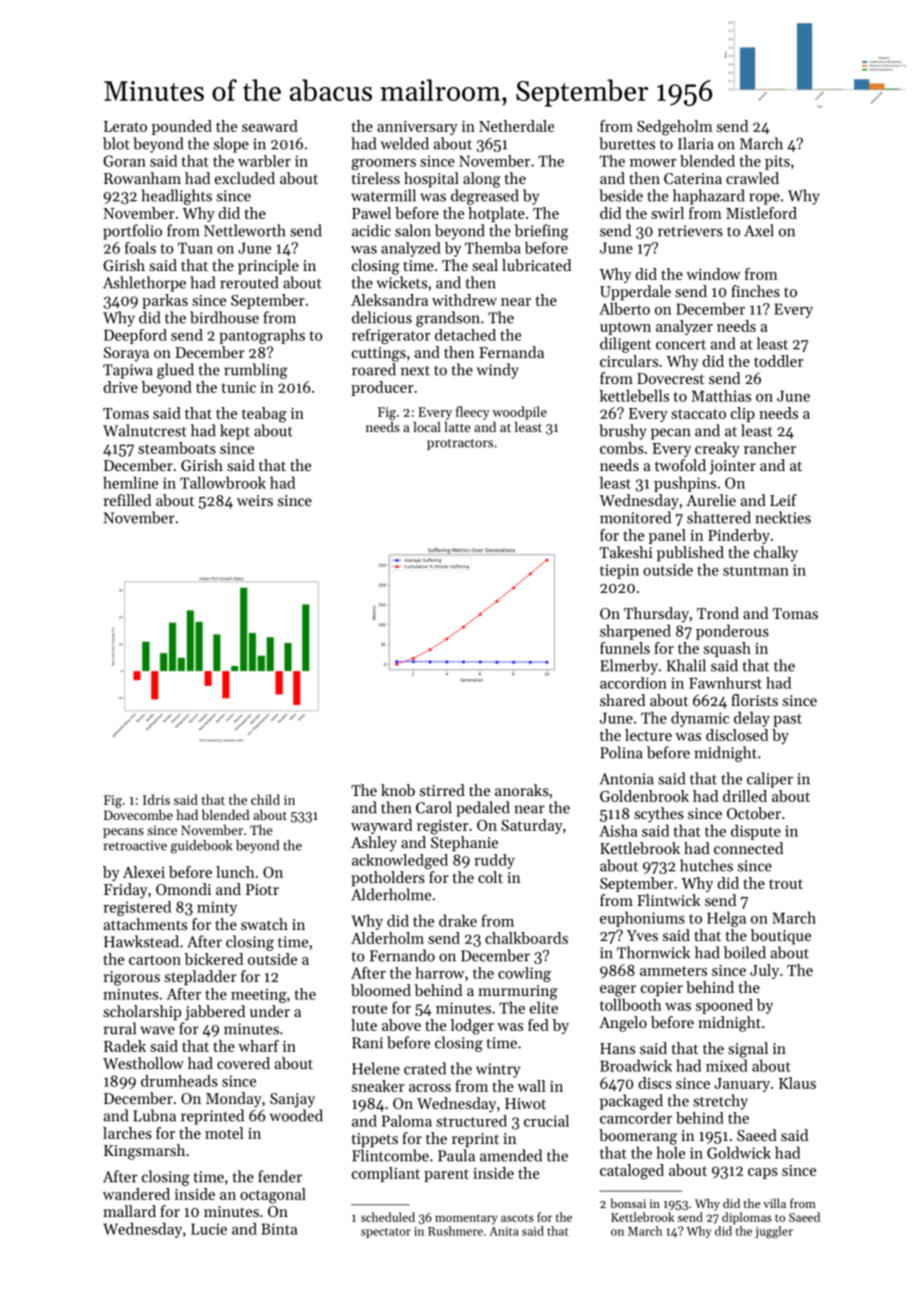 Image resolution: width=924 pixels, height=1308 pixels. Describe the element at coordinates (209, 1229) in the screenshot. I see `Lucie` at that location.
